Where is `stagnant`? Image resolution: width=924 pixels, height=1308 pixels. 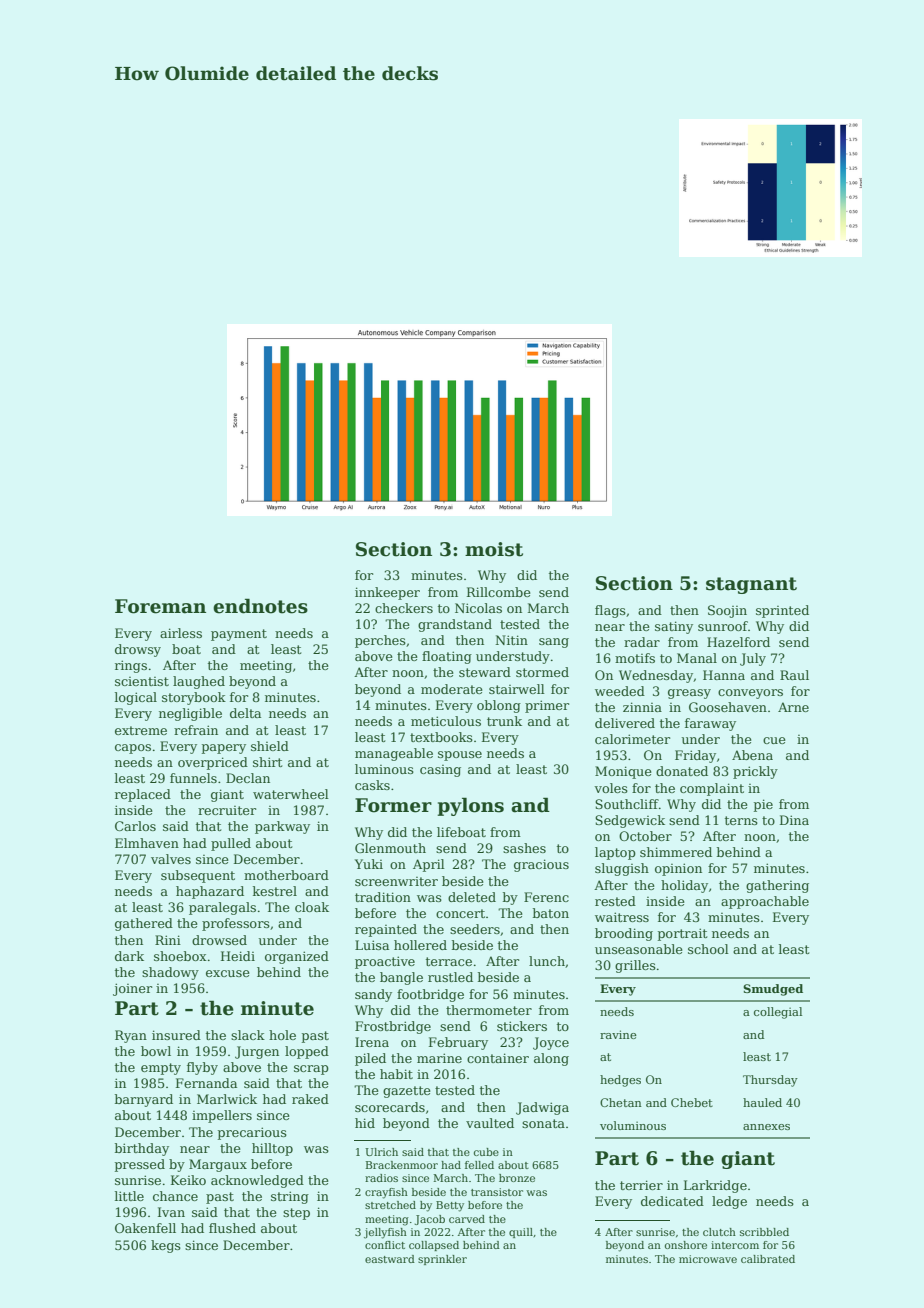 stagnant is located at coordinates (751, 585).
